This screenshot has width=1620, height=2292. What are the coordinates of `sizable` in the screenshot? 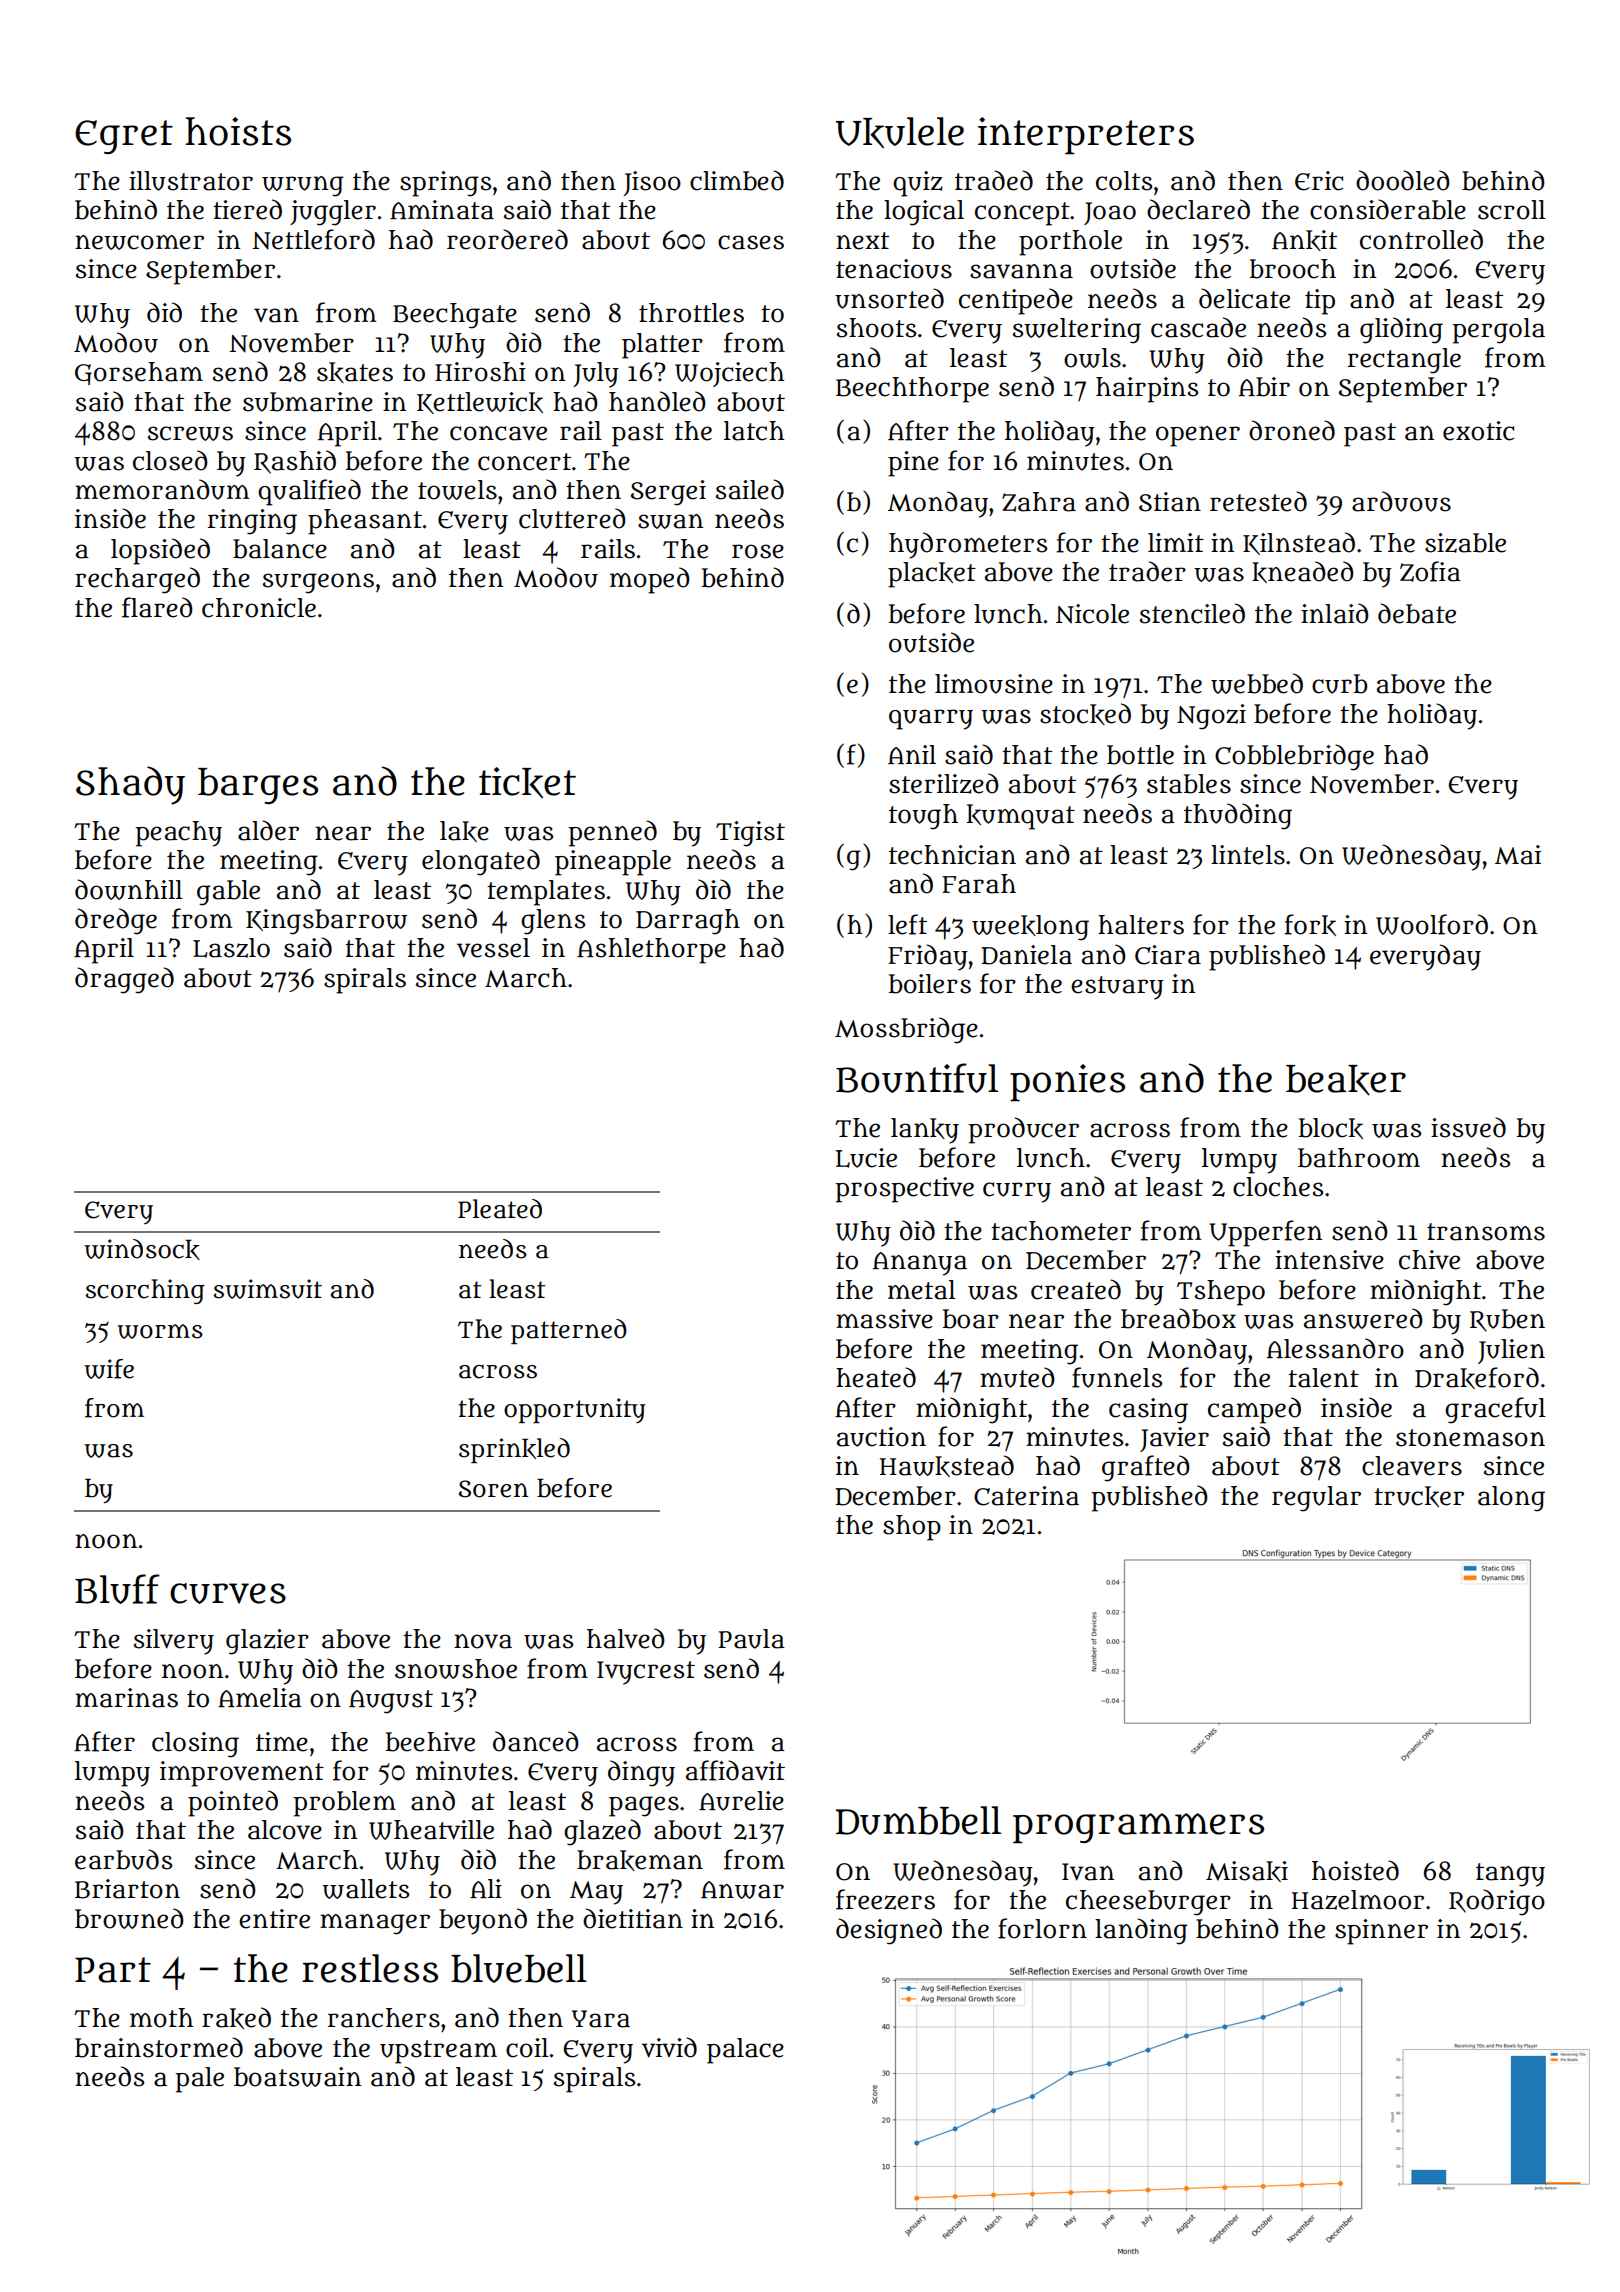 It's located at (1465, 543).
